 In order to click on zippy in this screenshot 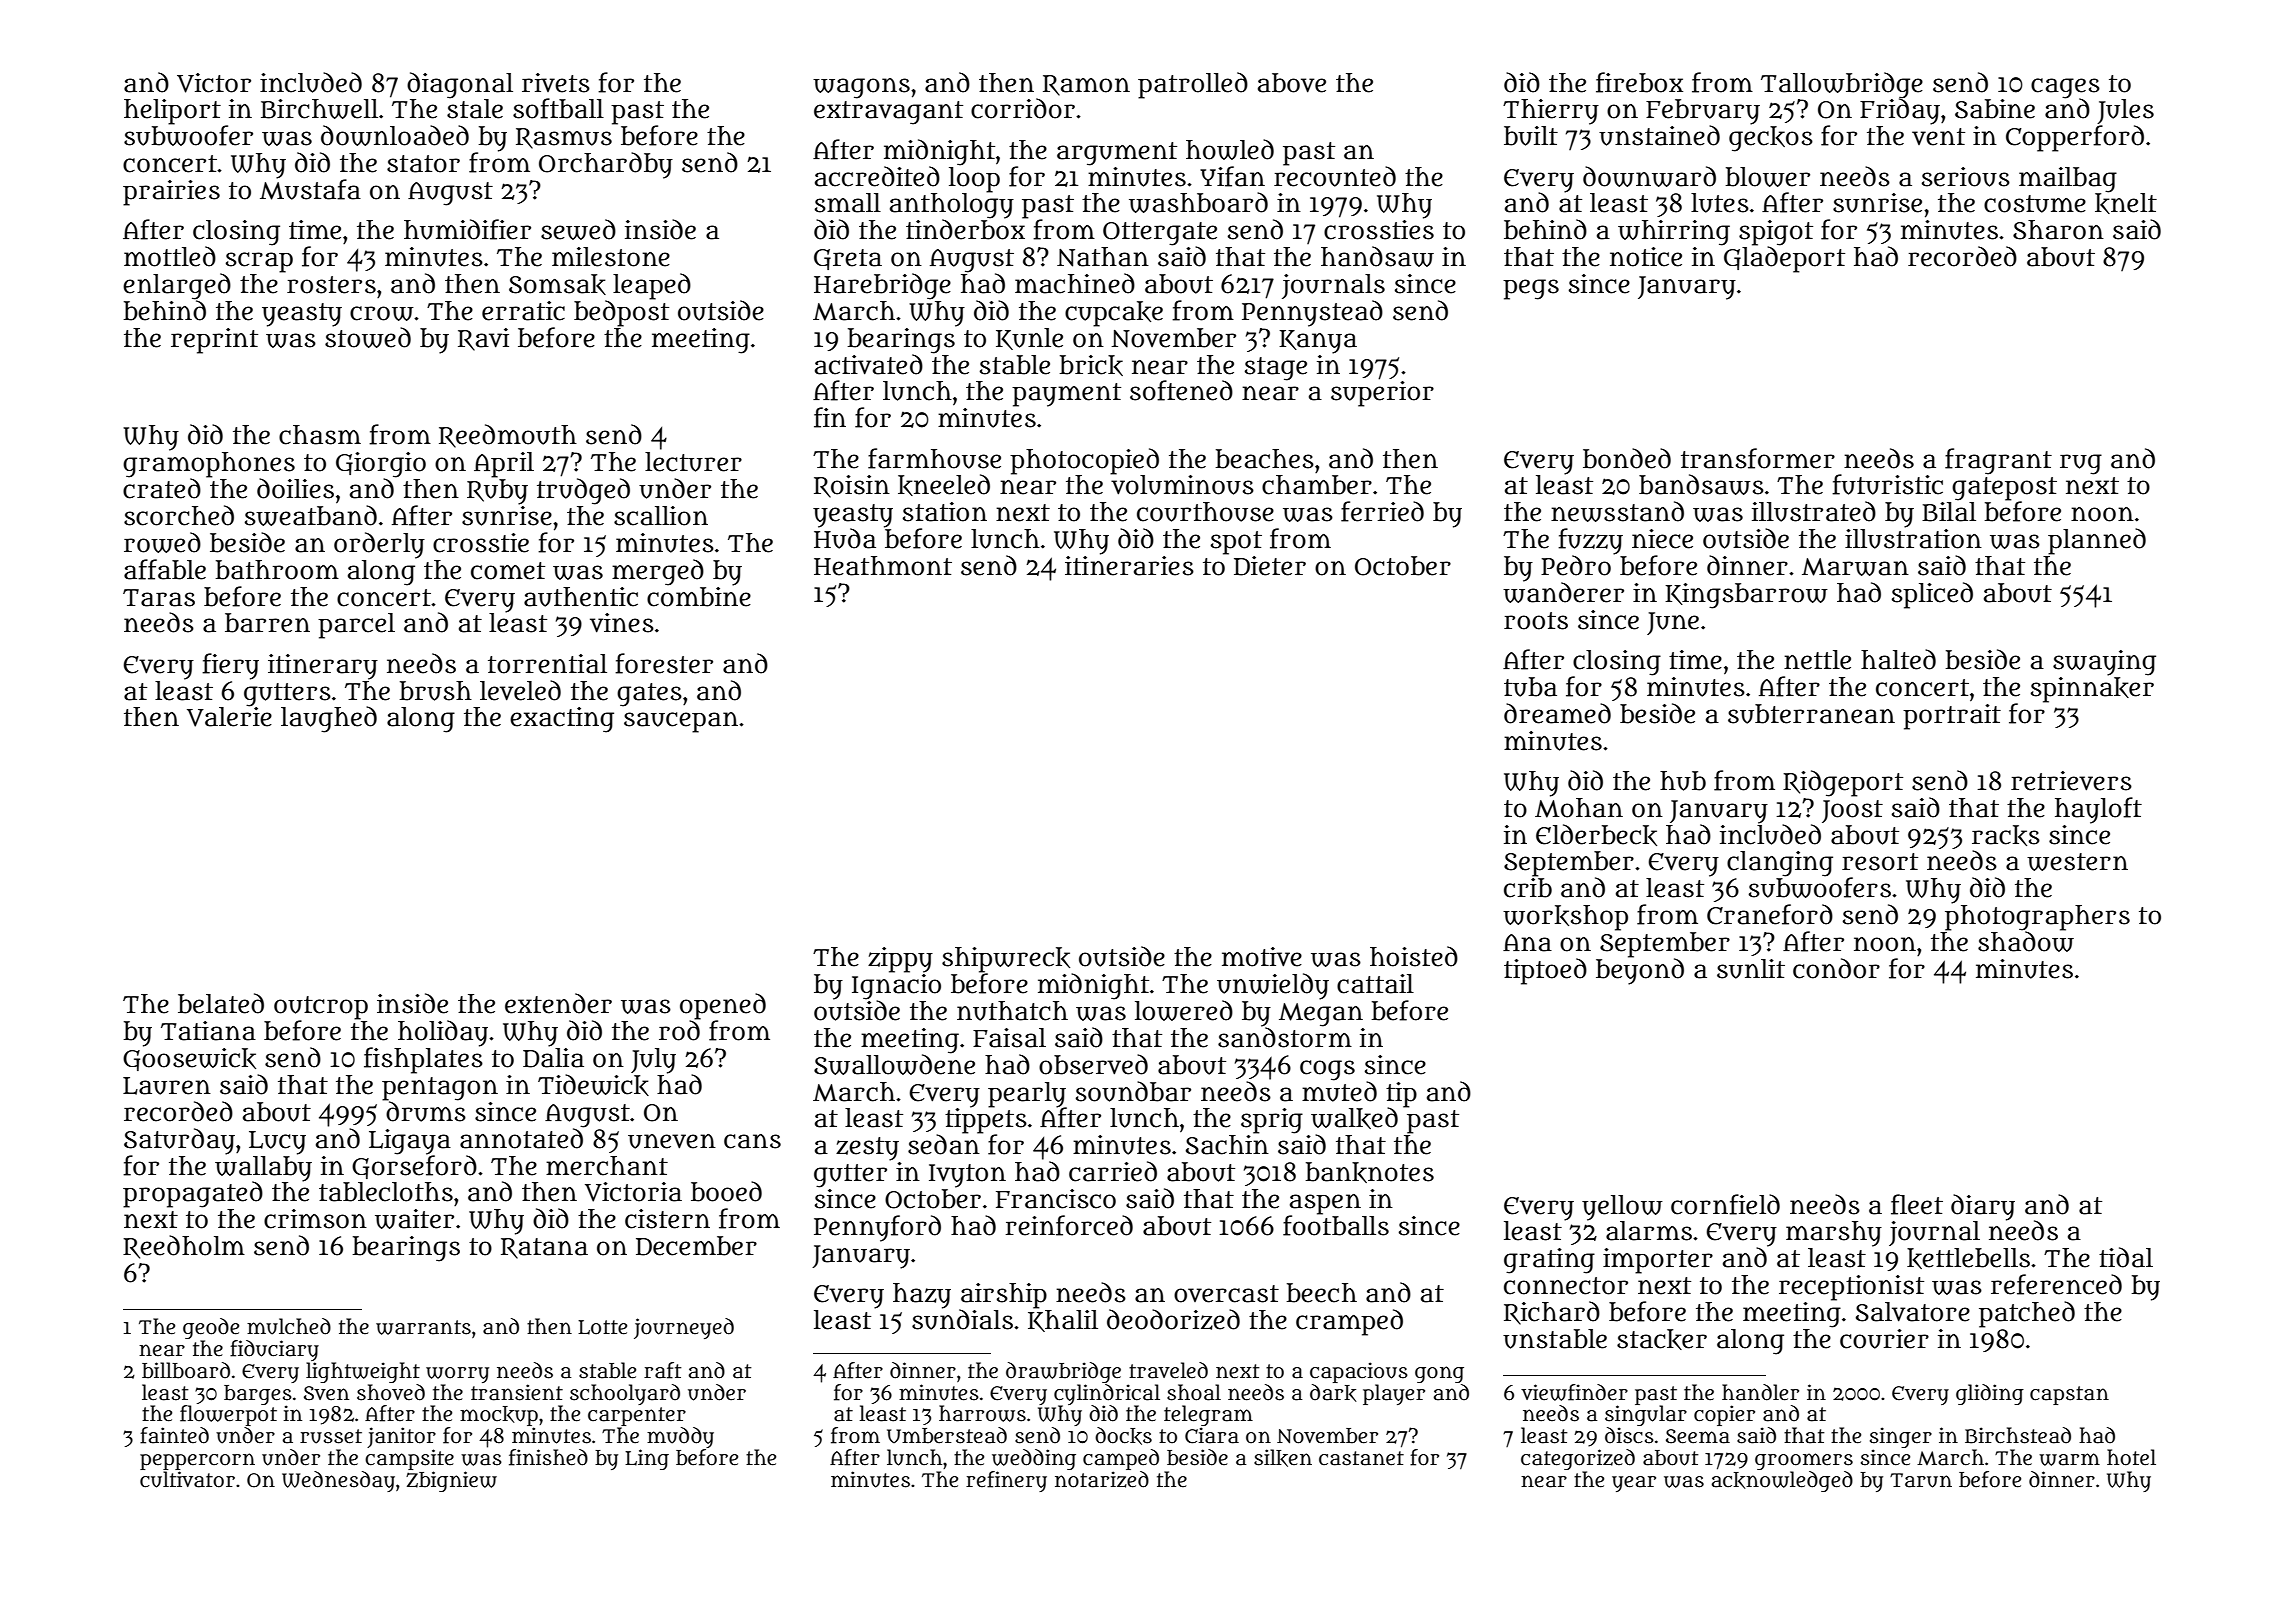, I will do `click(900, 960)`.
